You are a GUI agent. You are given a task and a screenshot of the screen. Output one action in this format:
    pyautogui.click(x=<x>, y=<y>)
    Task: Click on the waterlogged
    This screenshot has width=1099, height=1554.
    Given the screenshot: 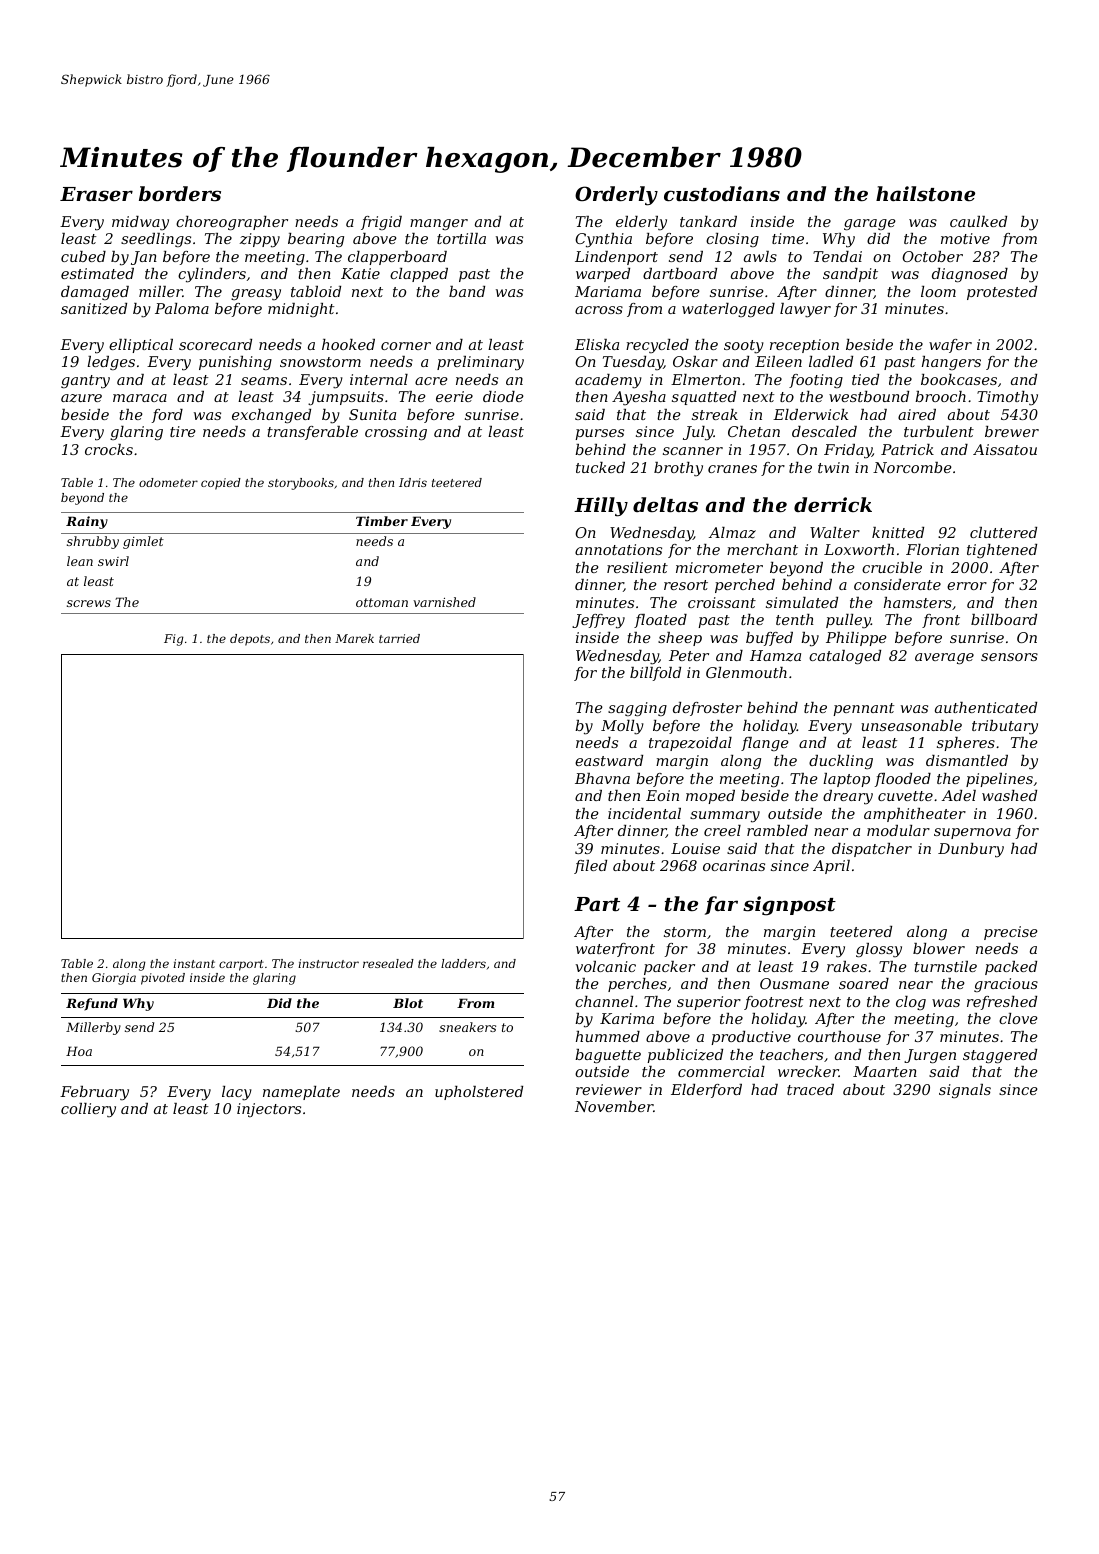 What is the action you would take?
    pyautogui.click(x=728, y=310)
